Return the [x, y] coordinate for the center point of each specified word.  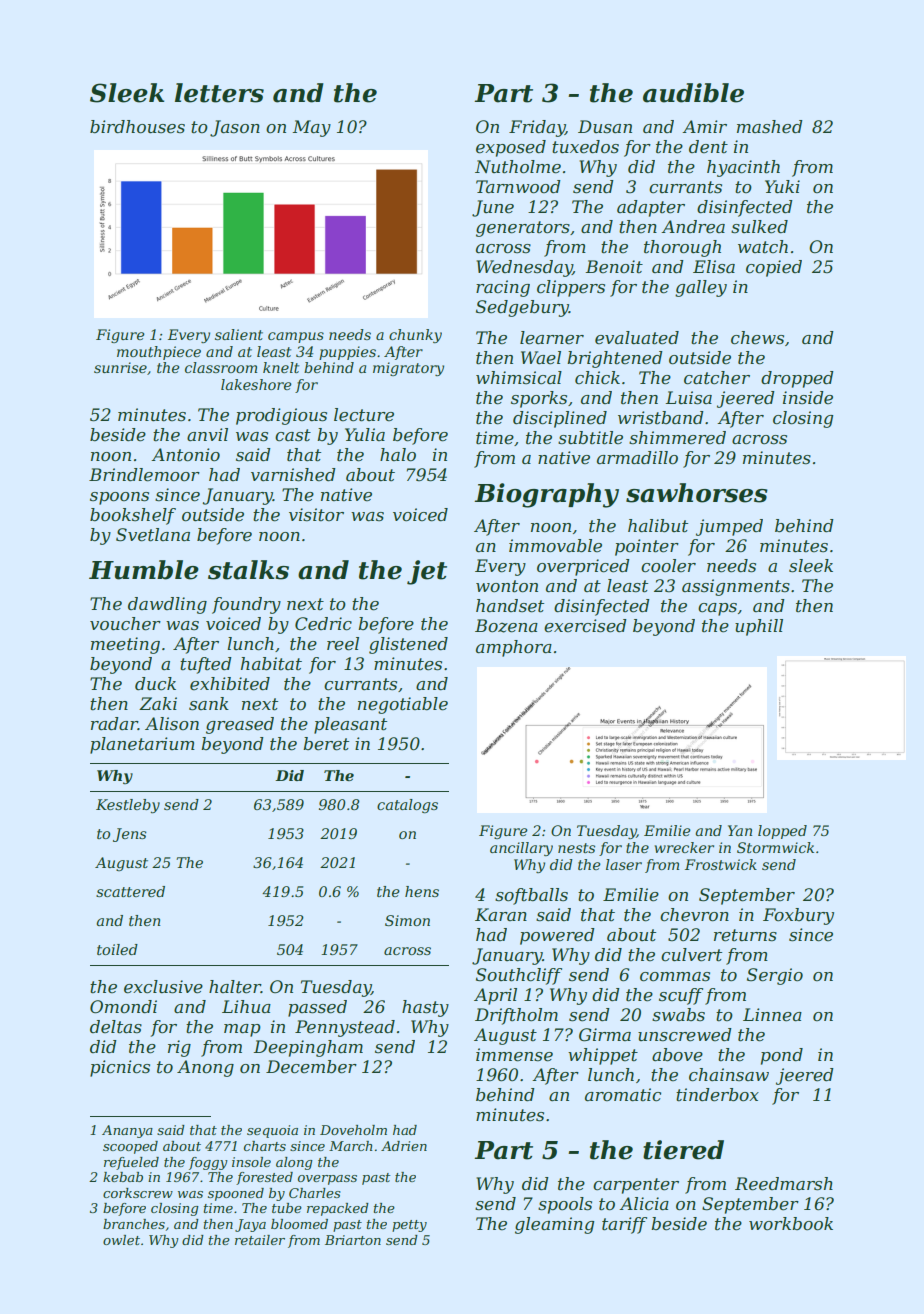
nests [576, 848]
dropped [797, 379]
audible [693, 93]
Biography [546, 495]
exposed [511, 148]
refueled [131, 1163]
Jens [129, 835]
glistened [408, 645]
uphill [759, 627]
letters [219, 93]
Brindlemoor [144, 475]
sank [209, 704]
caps [717, 609]
